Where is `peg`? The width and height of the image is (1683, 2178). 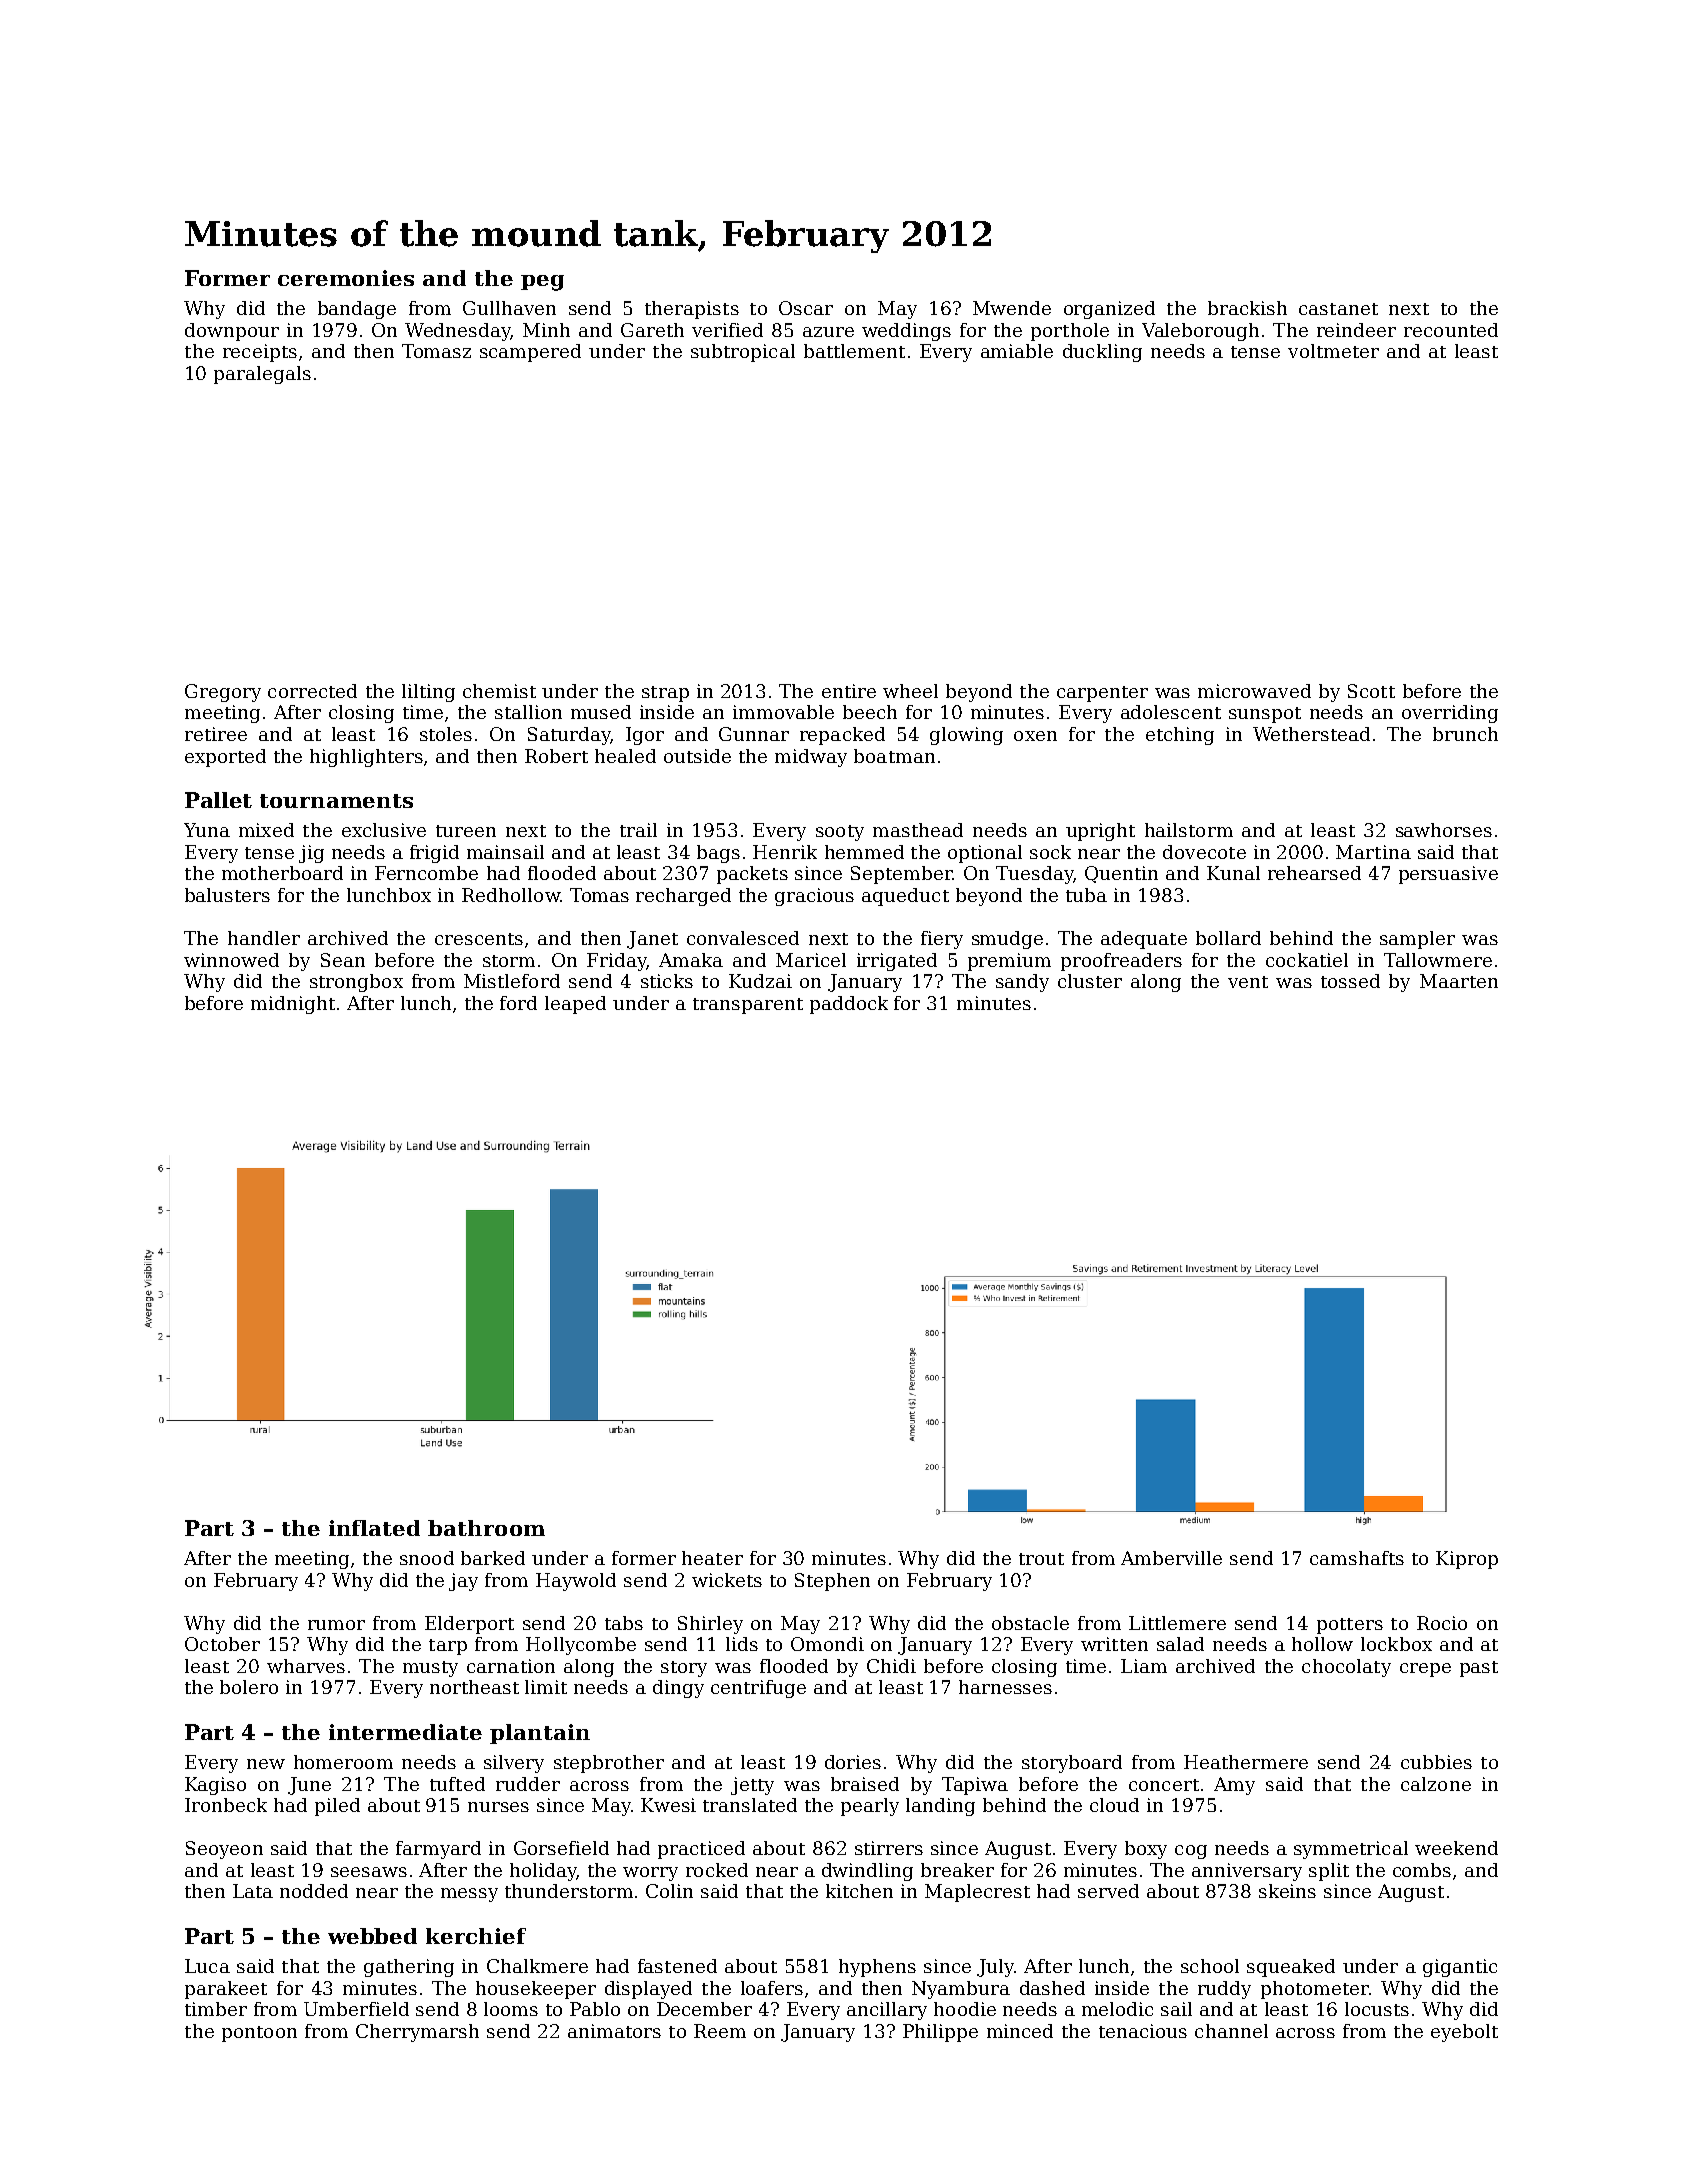 peg is located at coordinates (542, 283).
